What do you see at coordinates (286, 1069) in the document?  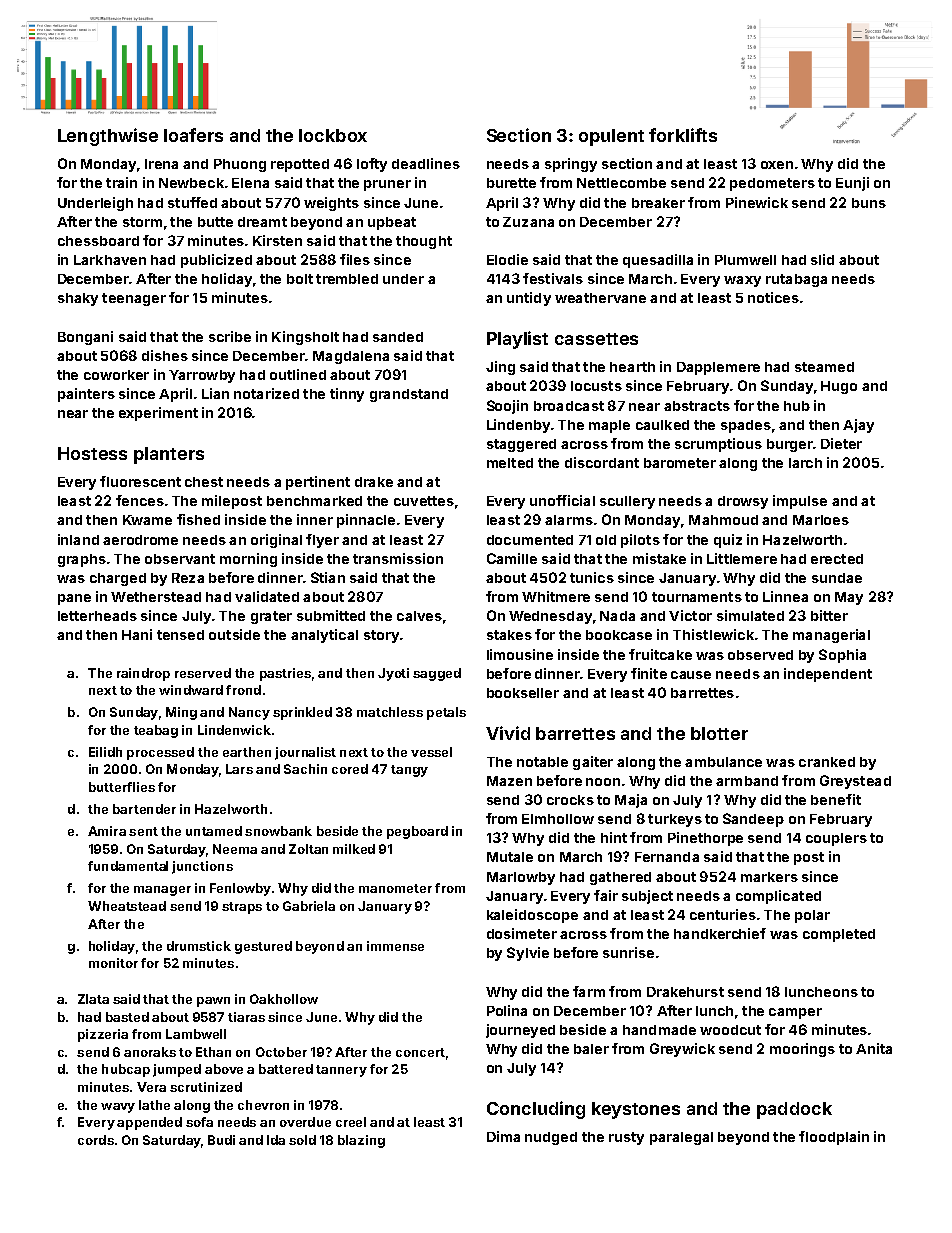 I see `battered` at bounding box center [286, 1069].
